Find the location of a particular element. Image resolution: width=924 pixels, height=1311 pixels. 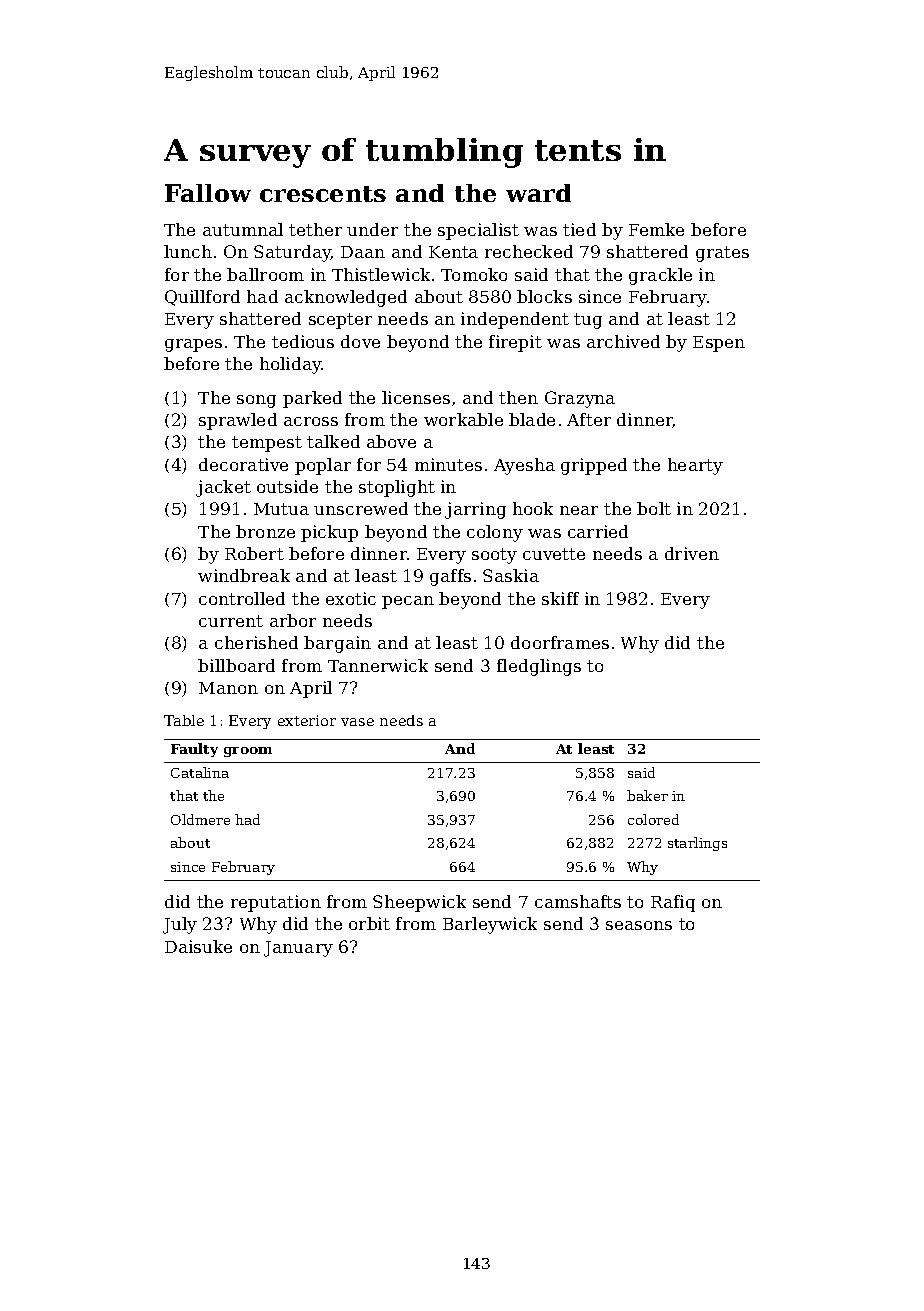

blocks is located at coordinates (544, 296).
